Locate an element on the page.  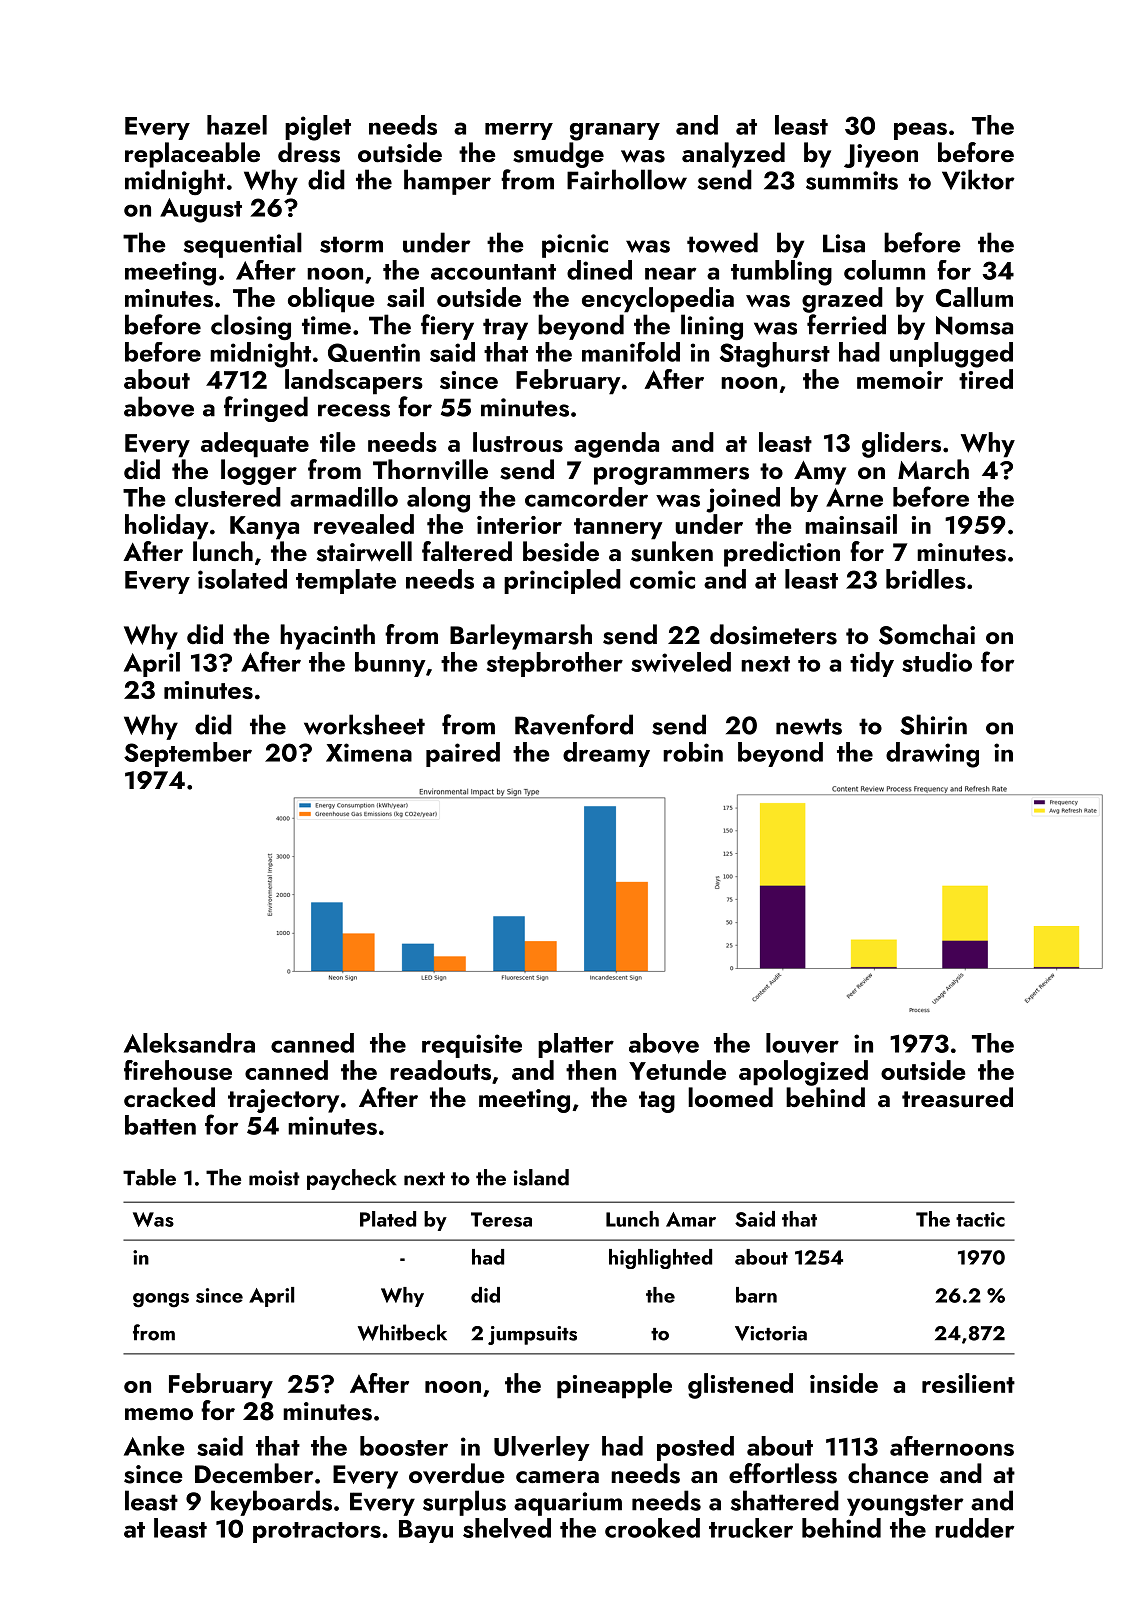
studio is located at coordinates (937, 662).
